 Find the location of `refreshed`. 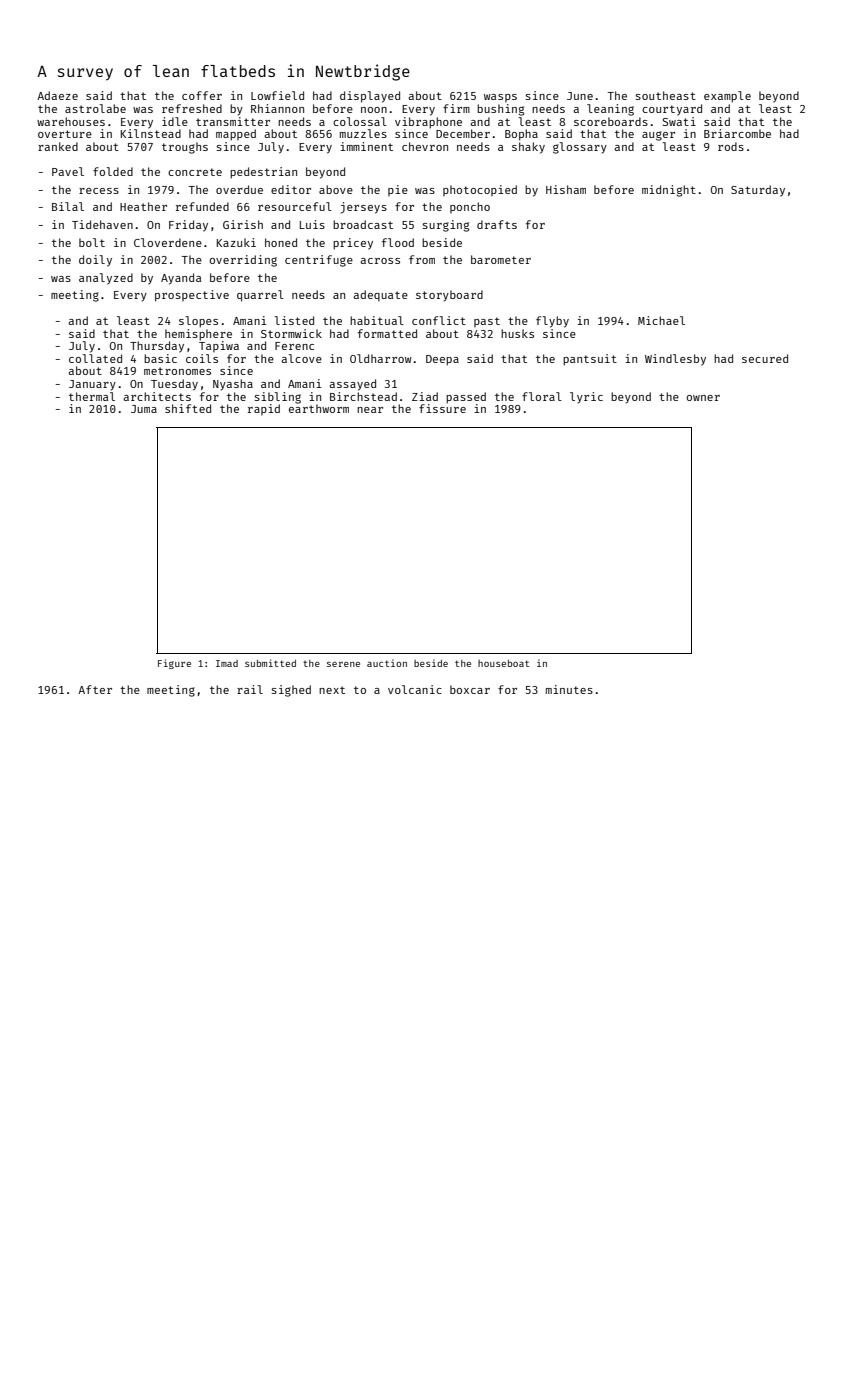

refreshed is located at coordinates (192, 108).
